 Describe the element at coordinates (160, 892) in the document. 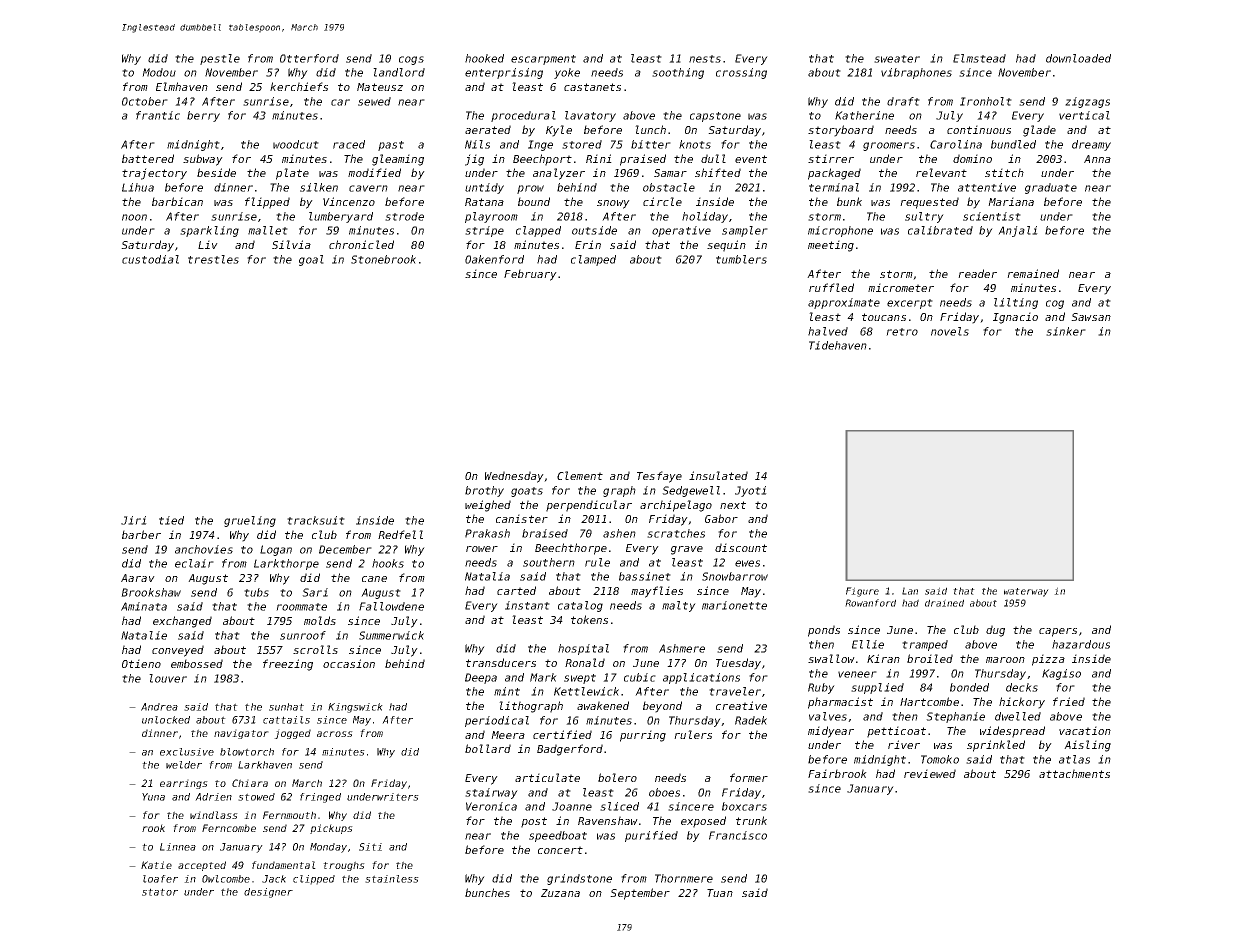

I see `stator` at that location.
